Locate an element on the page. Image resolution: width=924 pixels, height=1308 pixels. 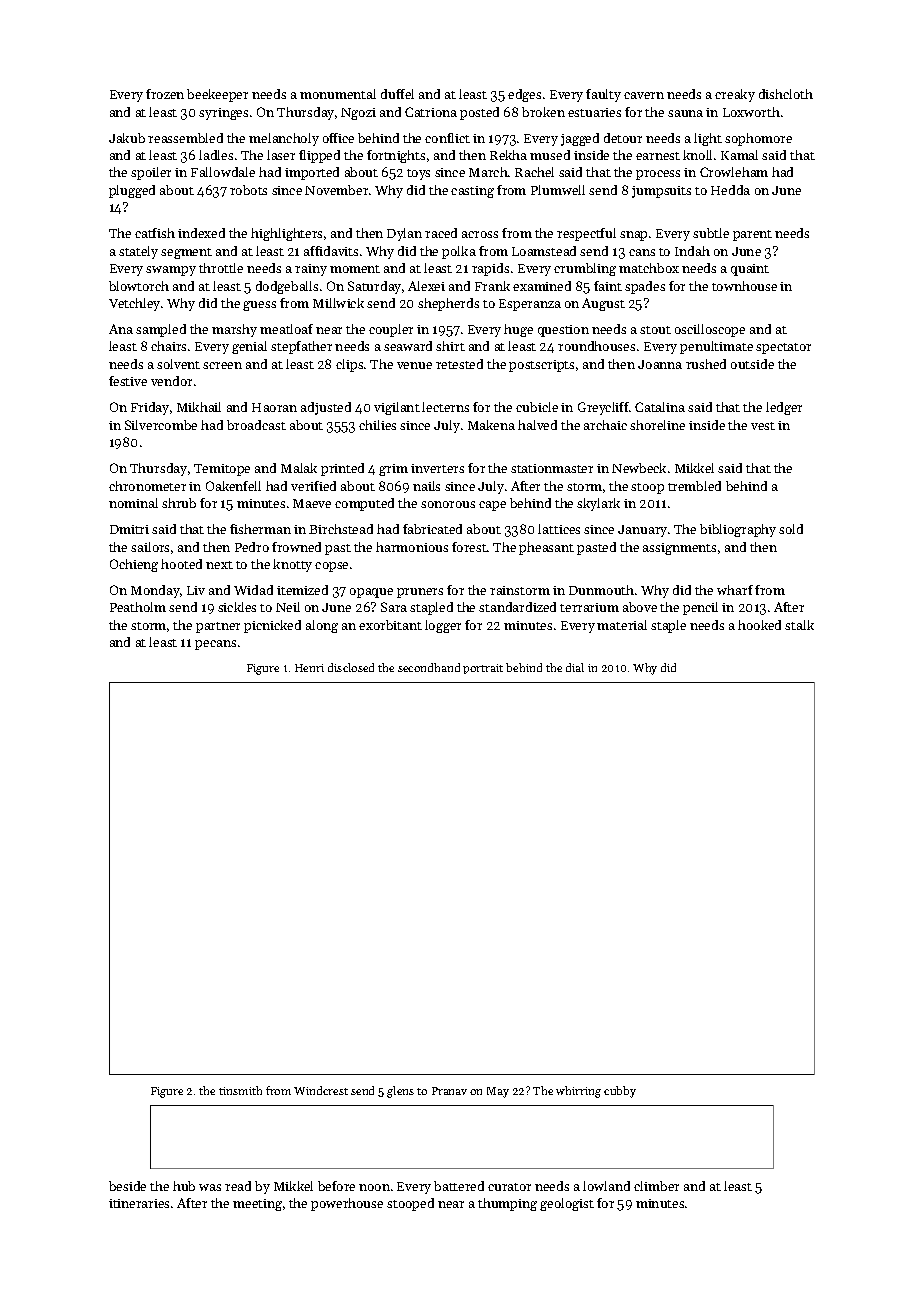
opaque is located at coordinates (371, 593).
